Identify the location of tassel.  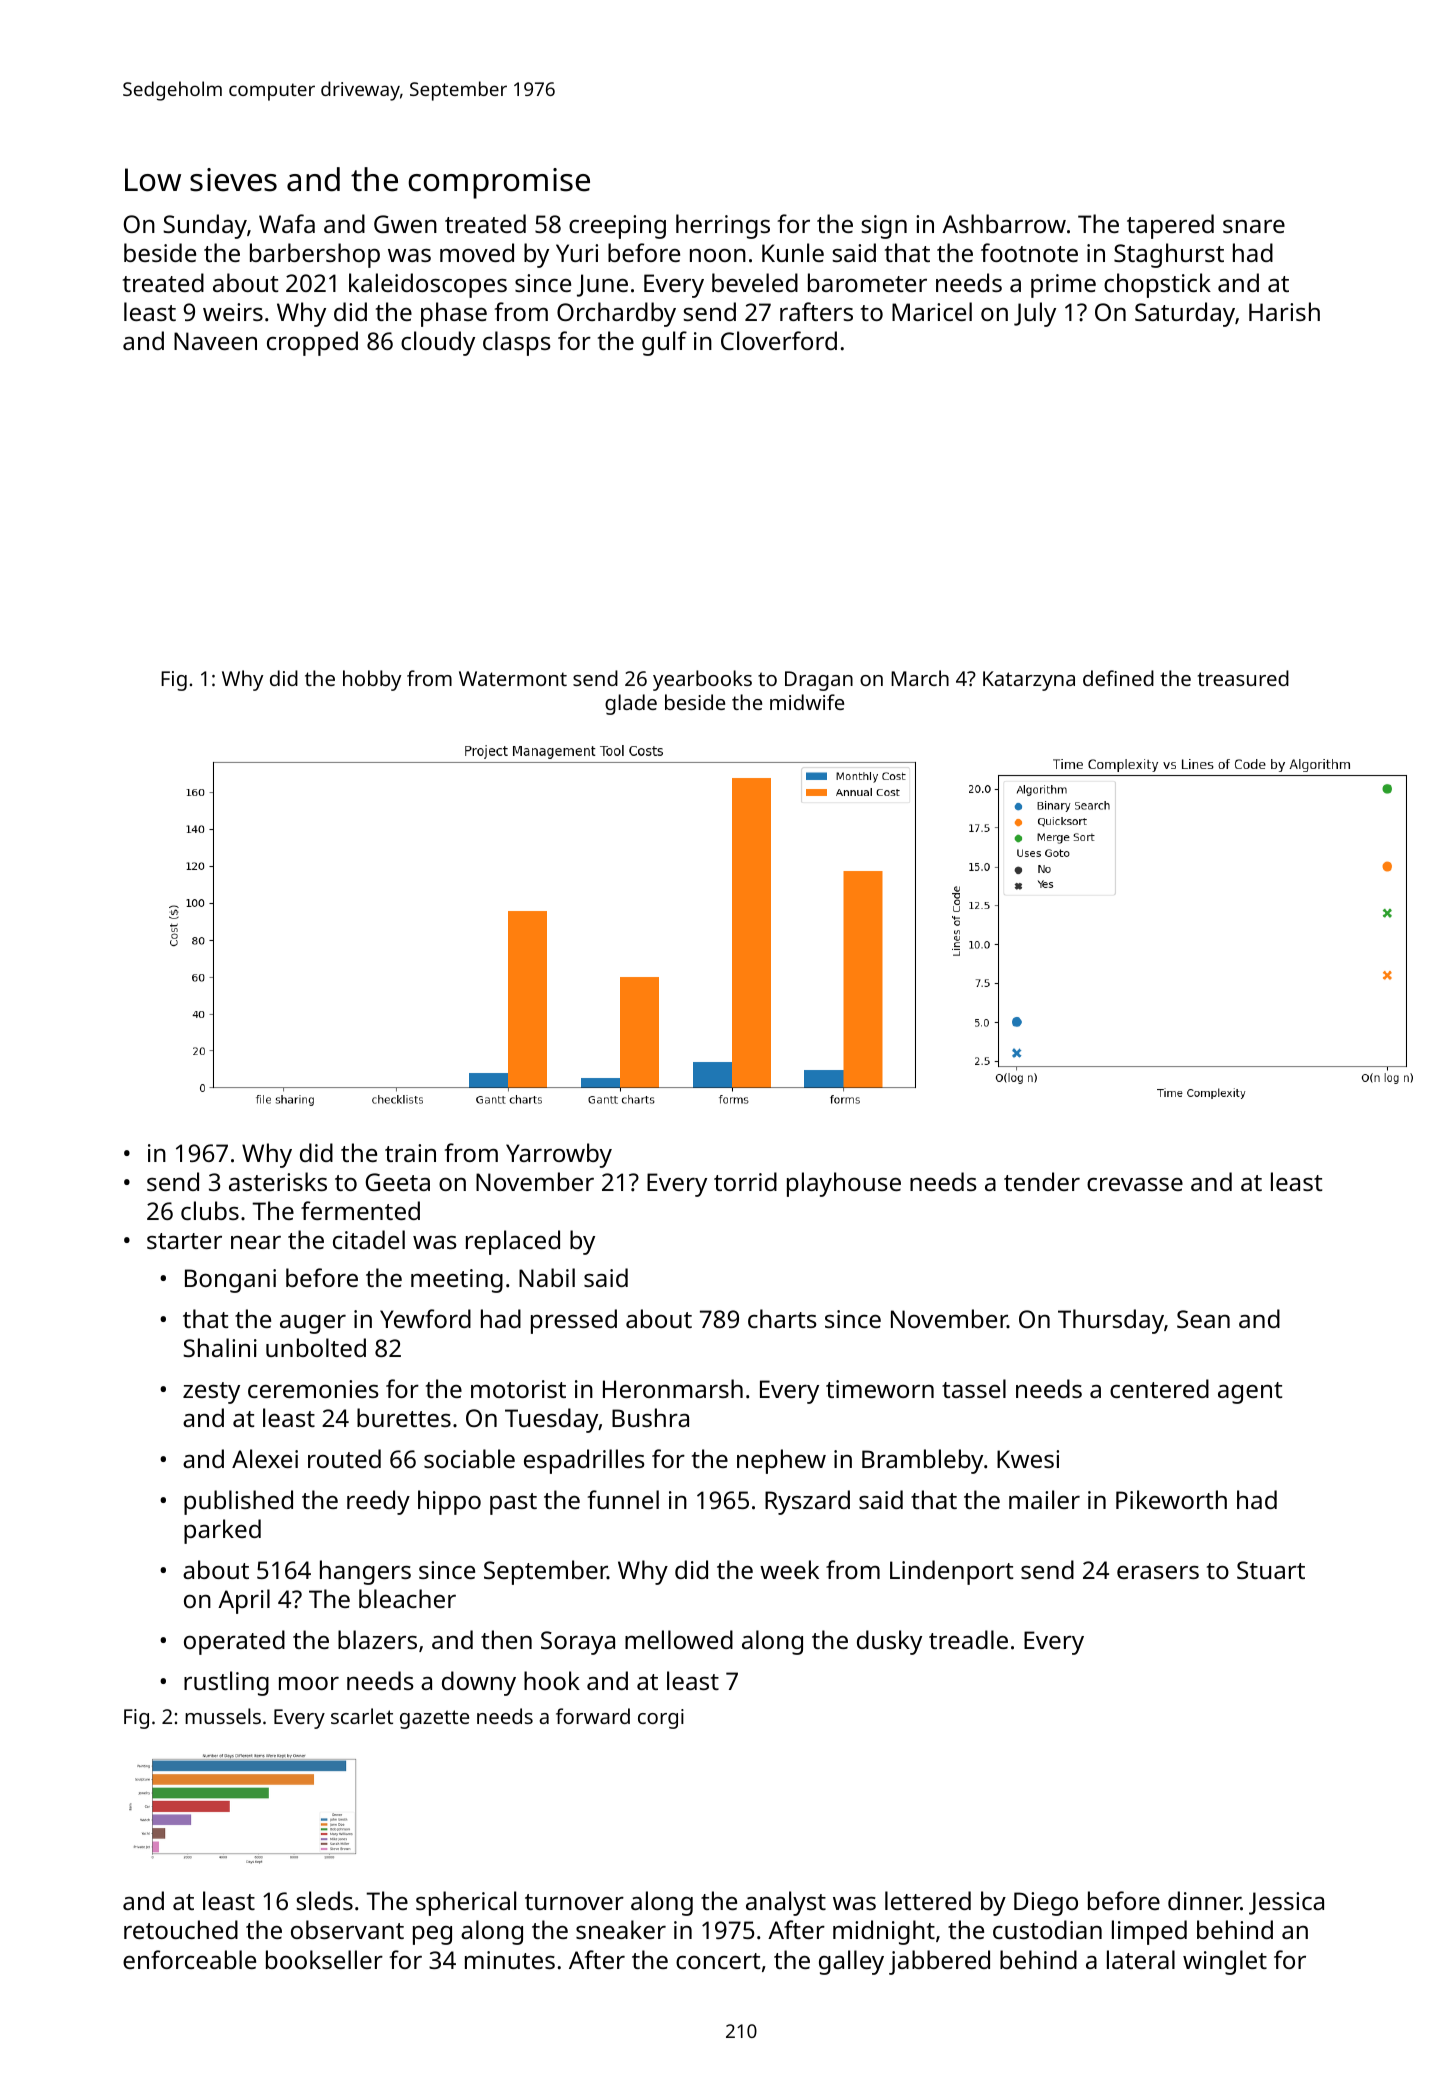
(974, 1388).
